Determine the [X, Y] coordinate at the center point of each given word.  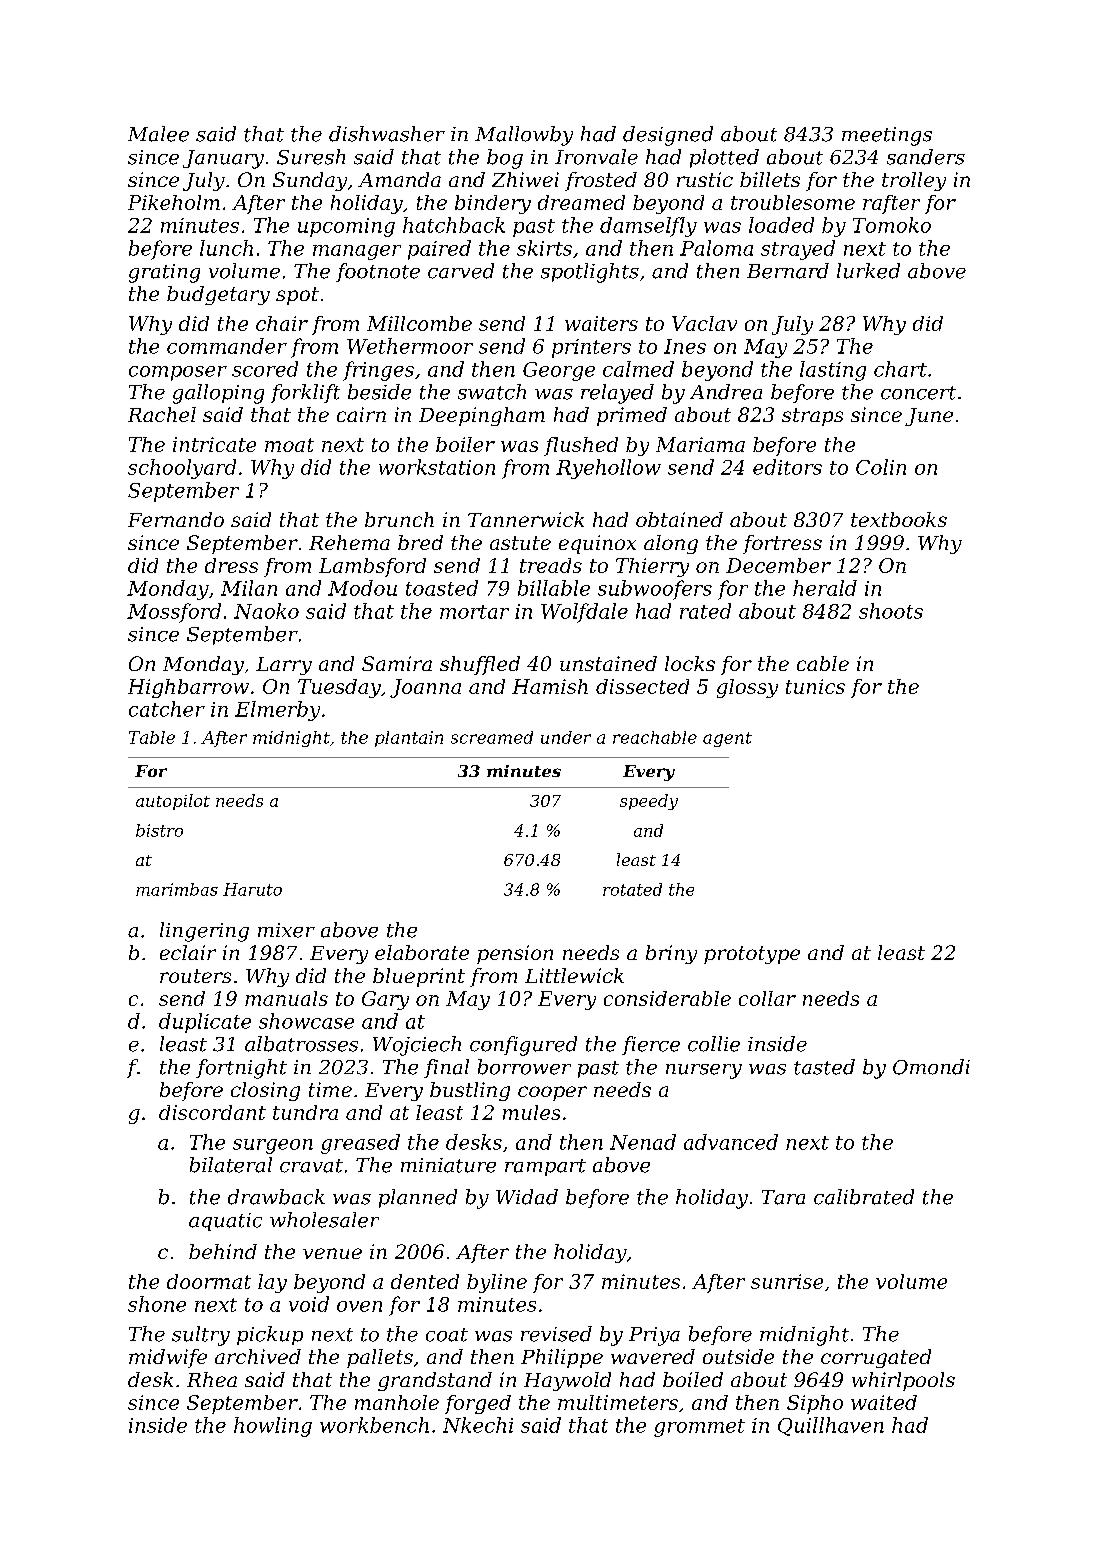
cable [823, 663]
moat [289, 445]
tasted [824, 1067]
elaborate [422, 952]
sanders [926, 157]
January [223, 159]
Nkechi [478, 1425]
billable [554, 588]
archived [258, 1356]
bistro [159, 830]
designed [668, 136]
